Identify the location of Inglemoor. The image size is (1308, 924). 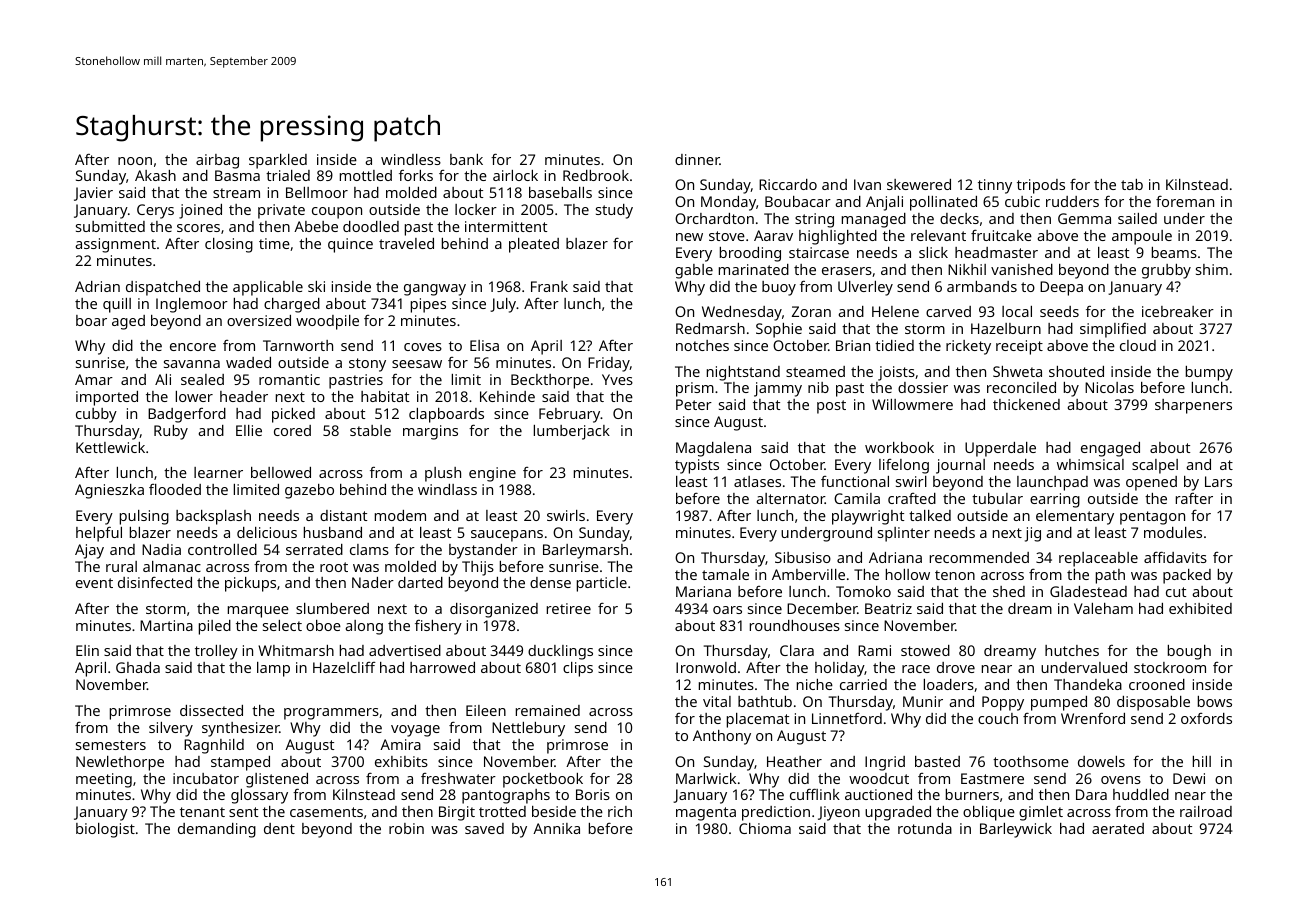
(192, 305).
